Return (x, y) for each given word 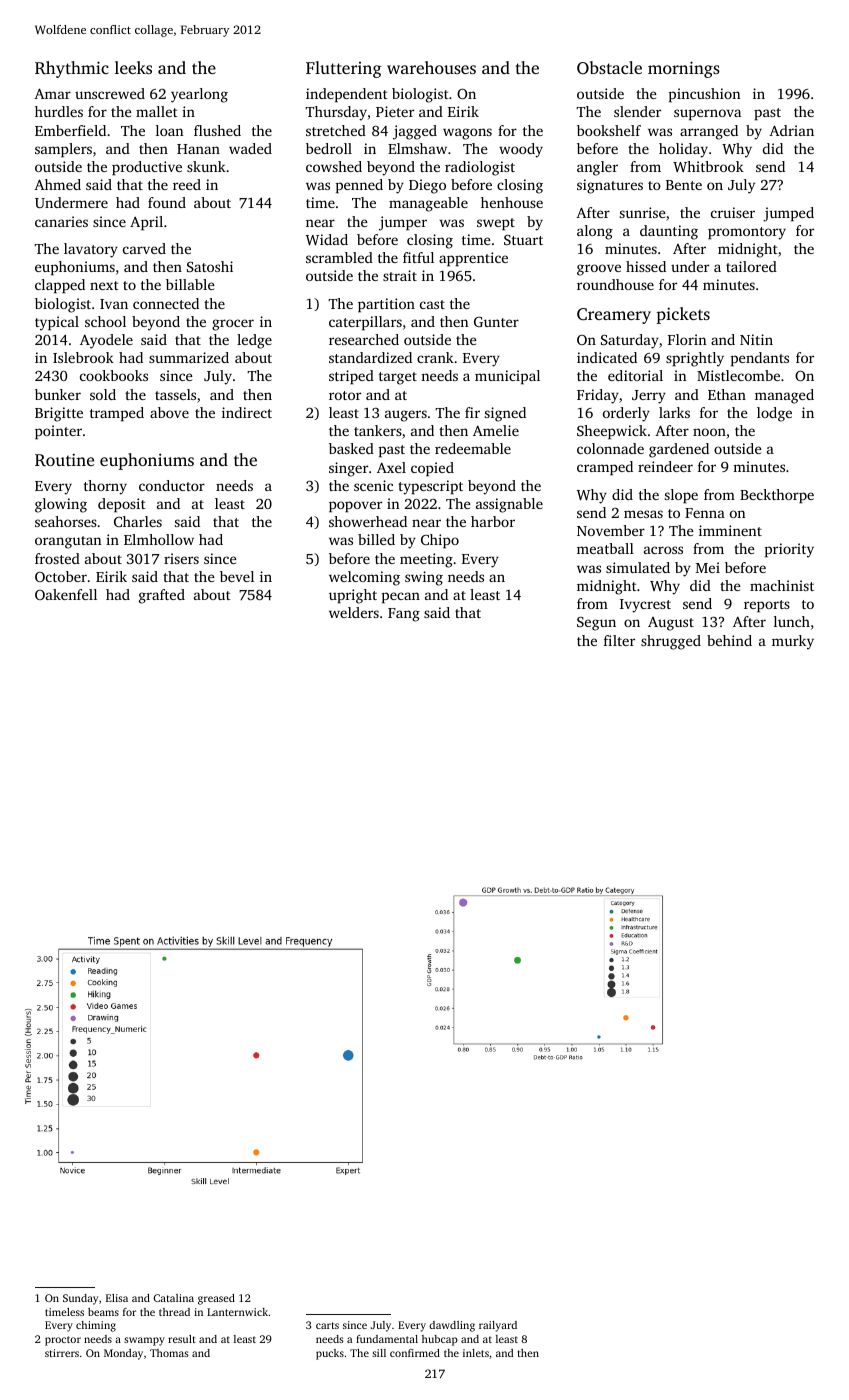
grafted (162, 596)
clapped (60, 286)
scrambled (339, 257)
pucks (330, 1354)
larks (674, 412)
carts (327, 1325)
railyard (498, 1326)
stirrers (62, 1353)
